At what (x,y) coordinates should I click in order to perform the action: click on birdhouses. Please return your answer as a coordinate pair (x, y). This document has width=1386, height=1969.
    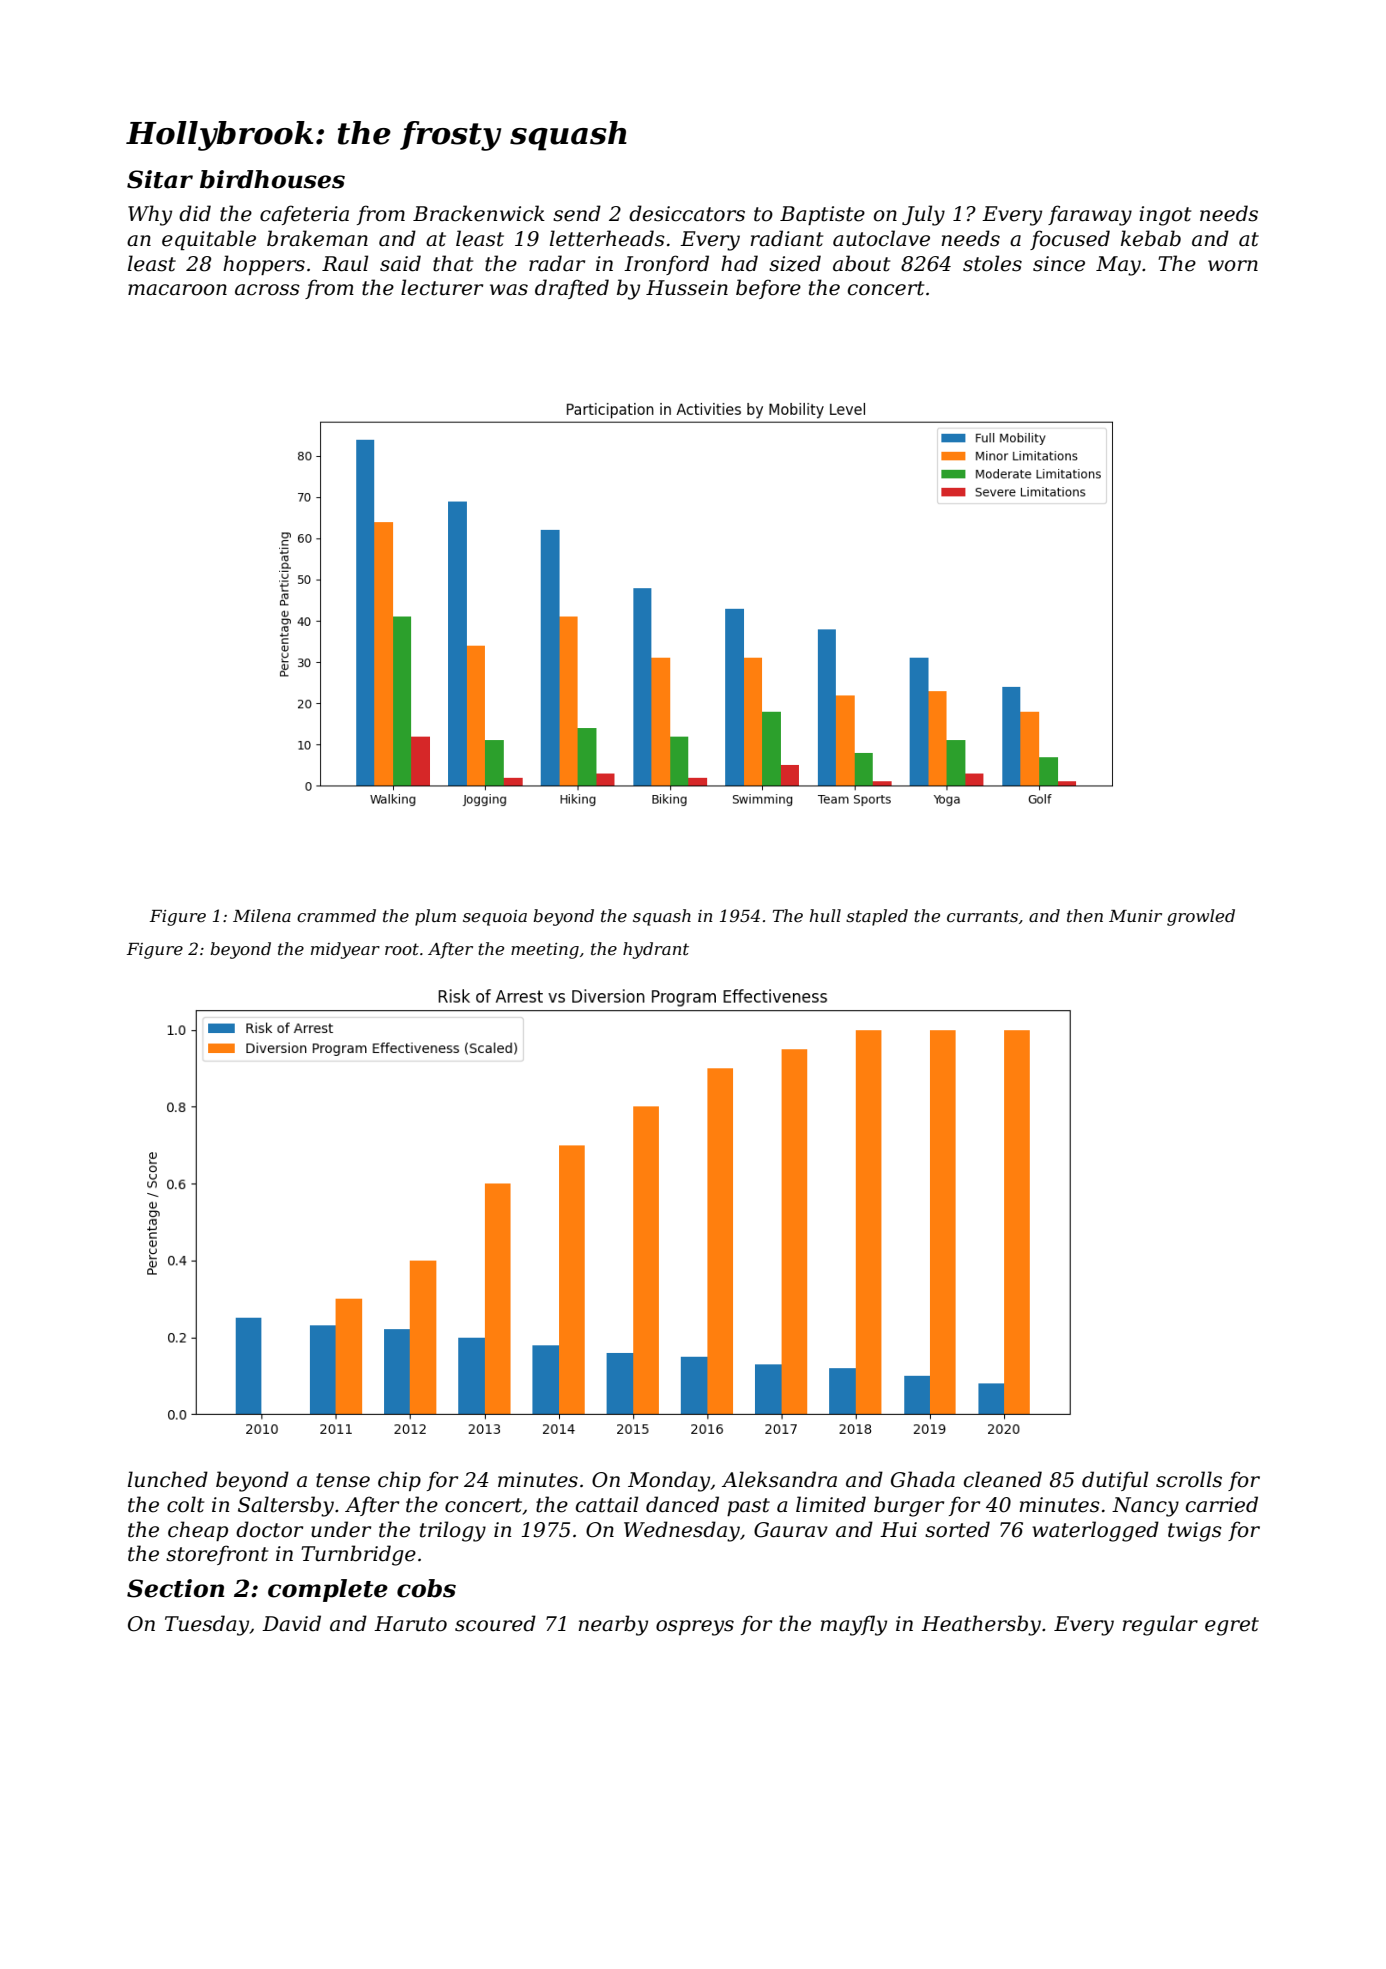
    Looking at the image, I should click on (272, 179).
